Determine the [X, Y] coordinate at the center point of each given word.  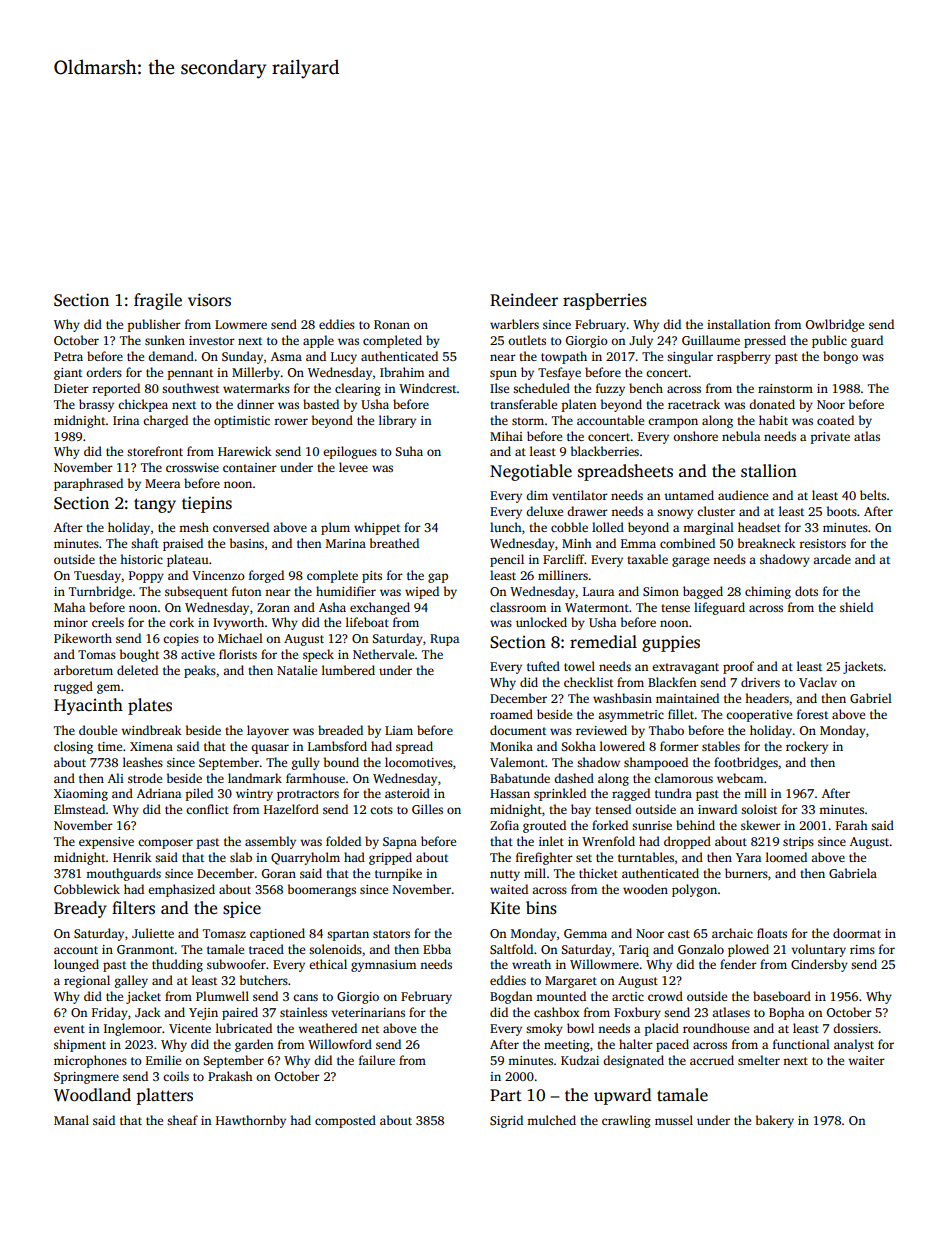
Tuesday [97, 576]
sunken [165, 340]
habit [773, 420]
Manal [71, 1120]
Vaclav [818, 682]
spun [503, 375]
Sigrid [506, 1121]
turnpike [398, 874]
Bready [80, 909]
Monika [511, 746]
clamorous [683, 778]
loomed [786, 857]
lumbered [348, 670]
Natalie [297, 670]
